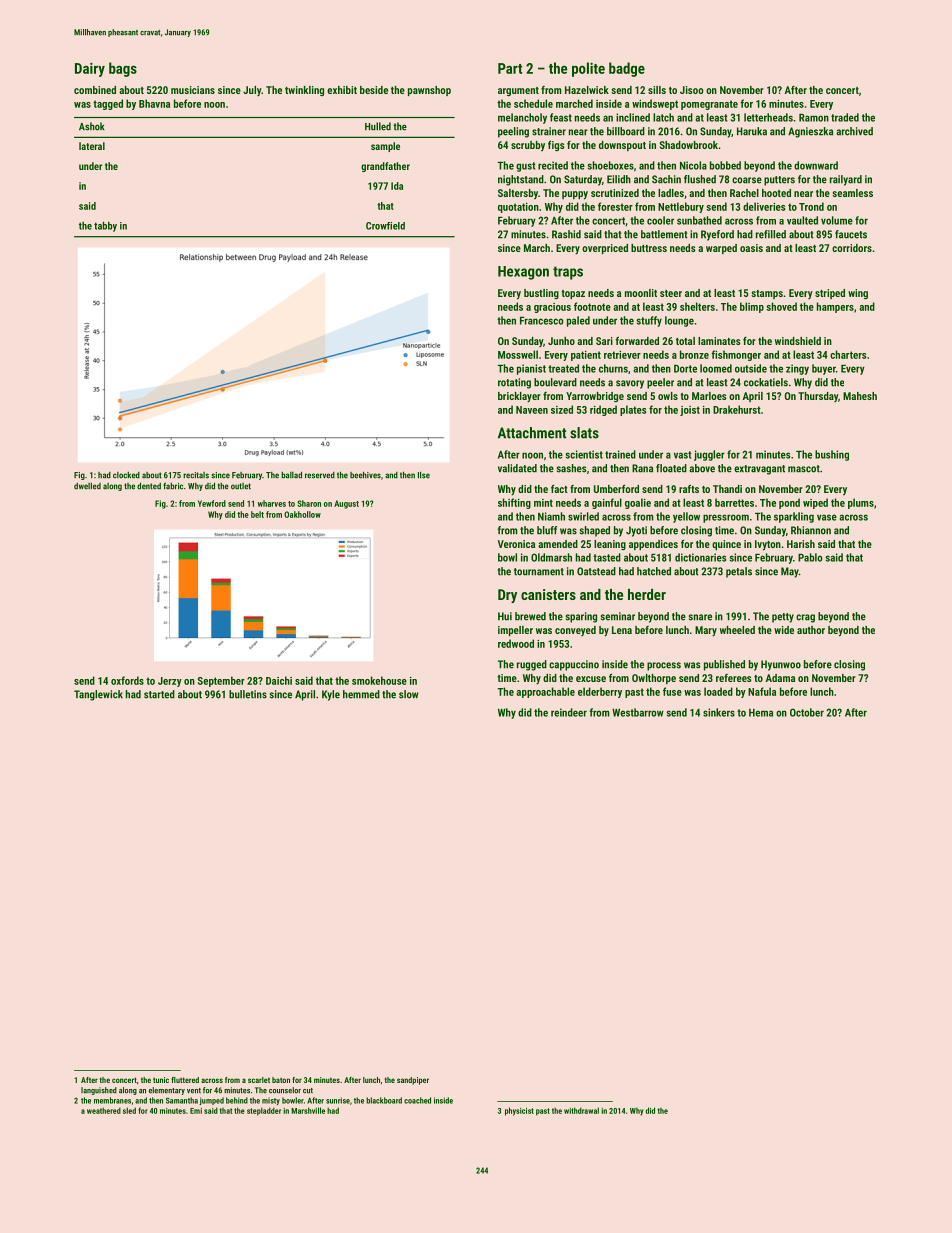 The width and height of the screenshot is (952, 1233). What do you see at coordinates (761, 712) in the screenshot?
I see `Hema` at bounding box center [761, 712].
